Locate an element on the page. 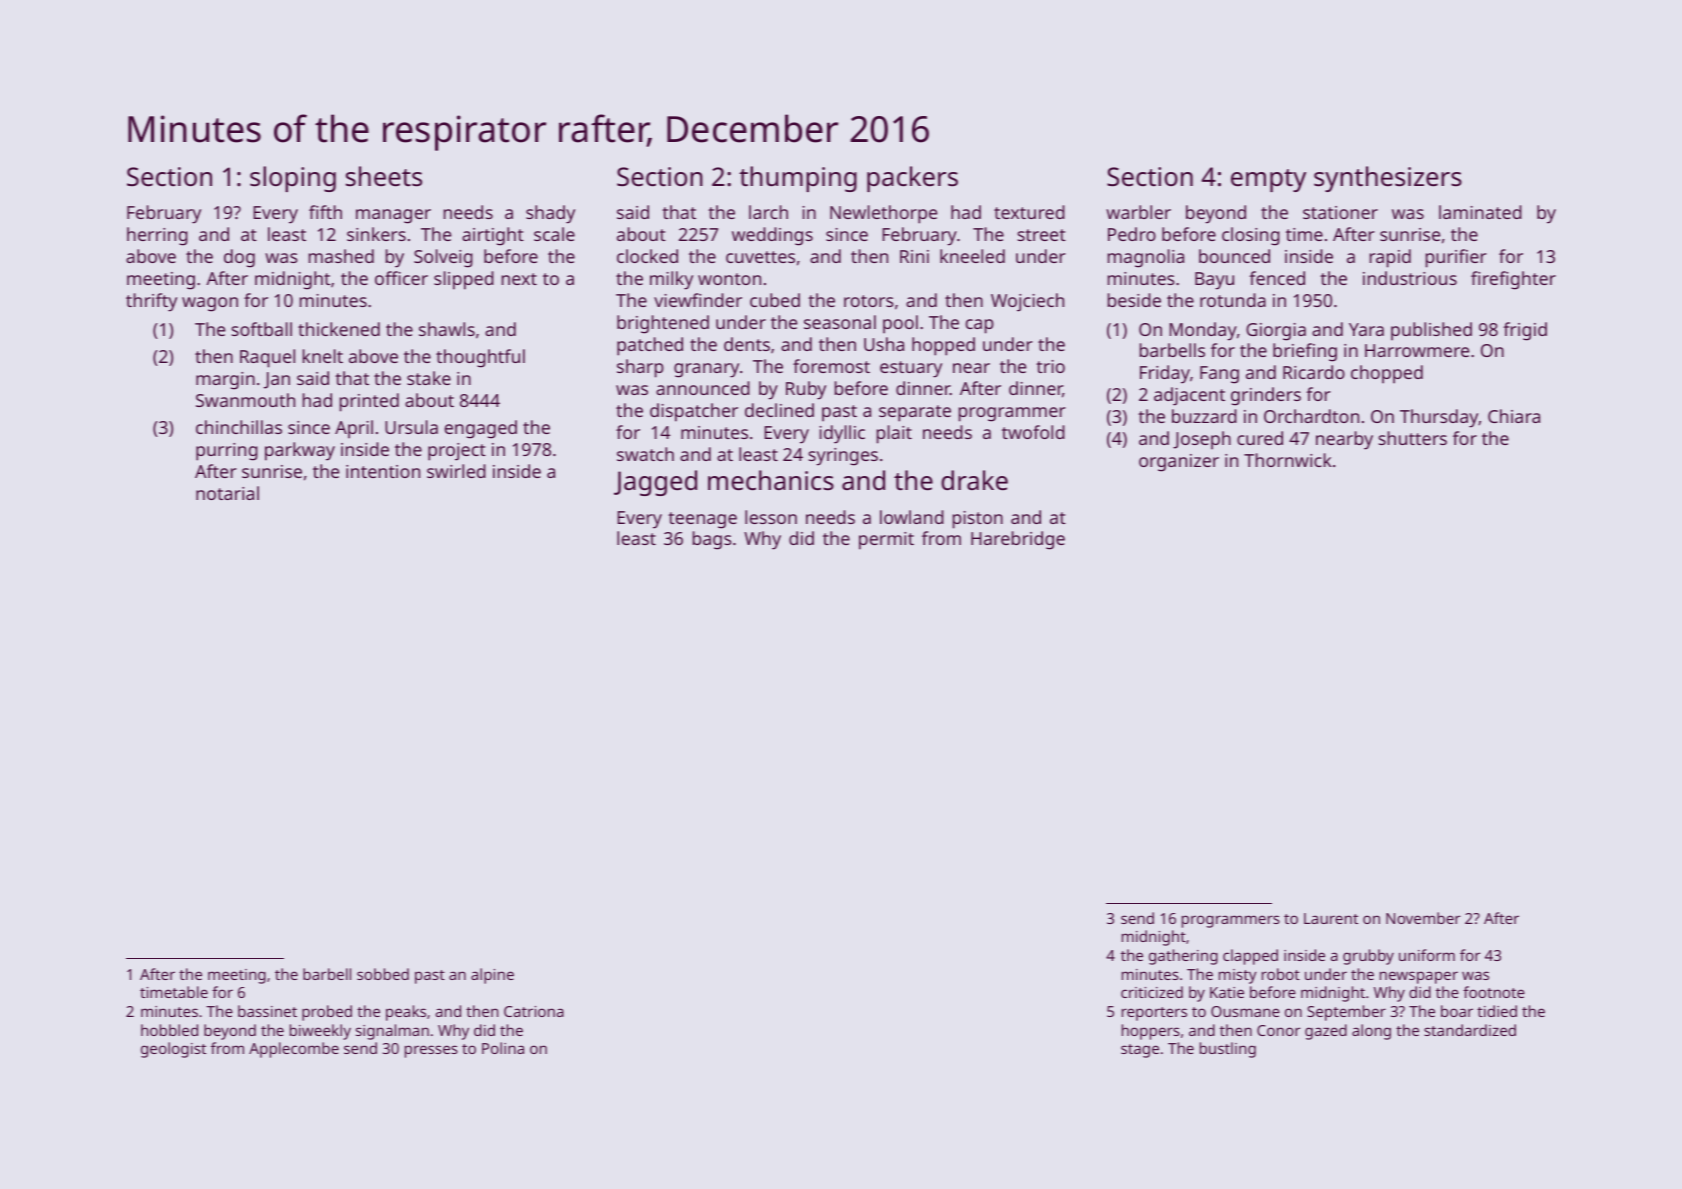 The image size is (1682, 1189). thumping is located at coordinates (798, 179).
